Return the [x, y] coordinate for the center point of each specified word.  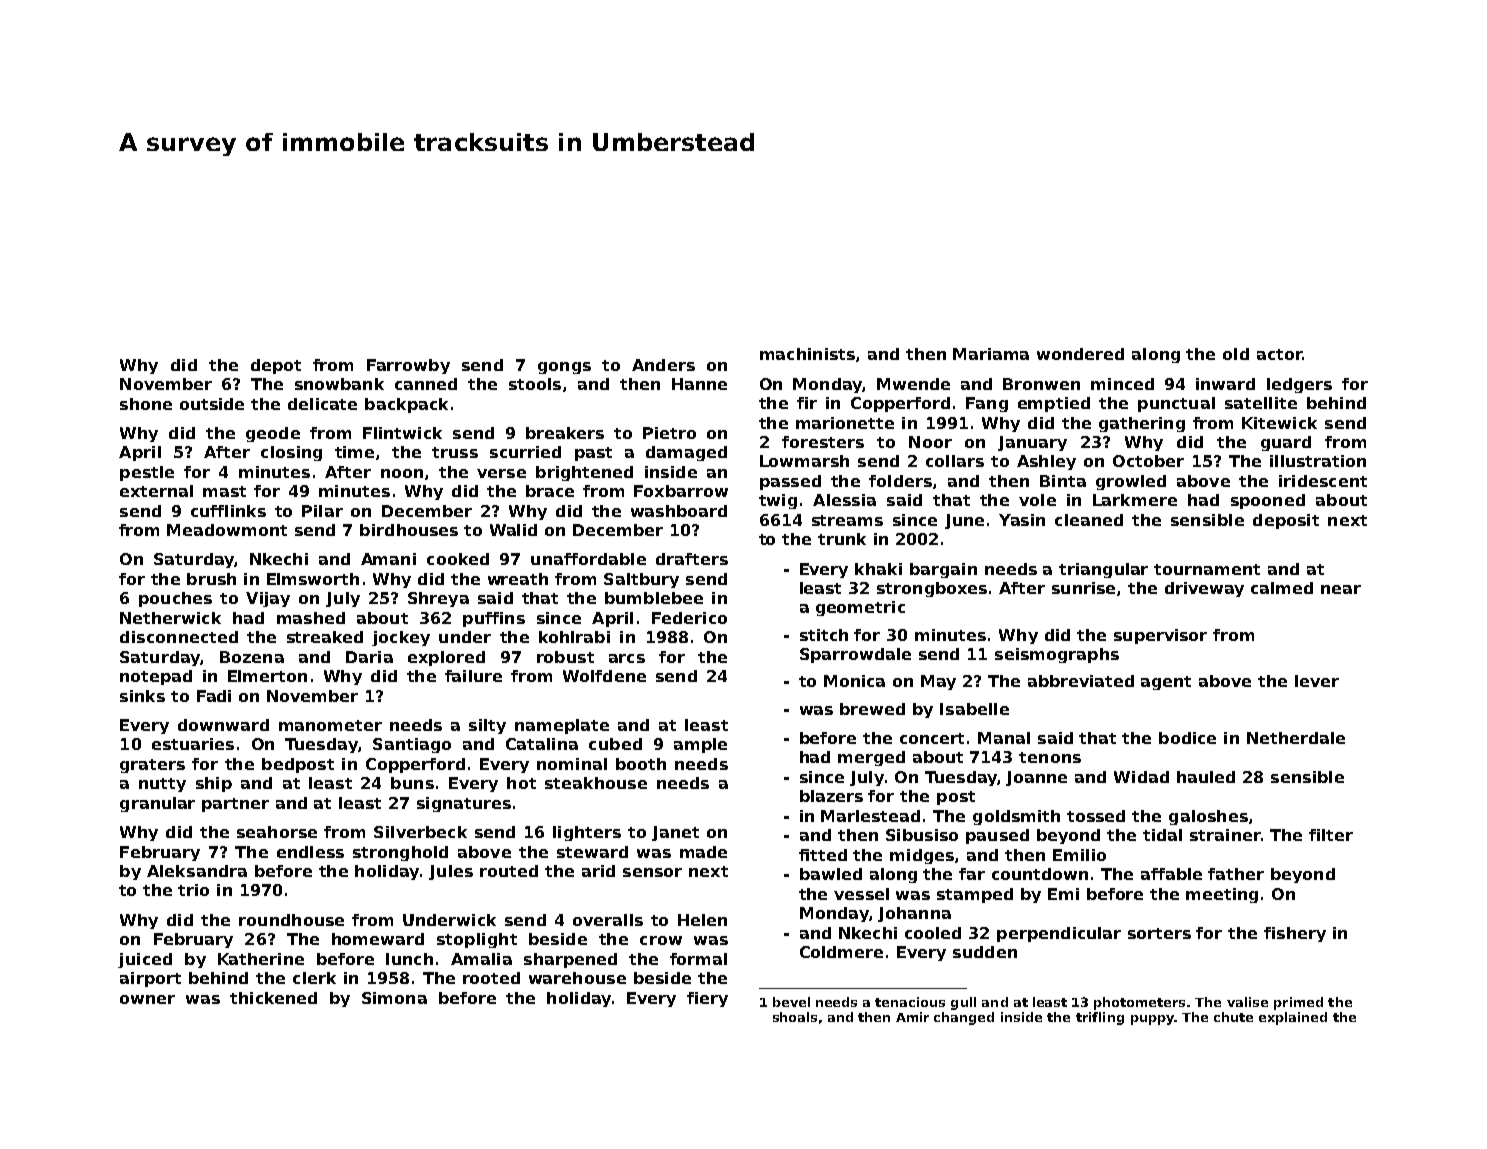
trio [193, 890]
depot [276, 366]
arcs [627, 658]
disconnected [179, 637]
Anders [663, 365]
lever [1317, 681]
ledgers [1299, 385]
